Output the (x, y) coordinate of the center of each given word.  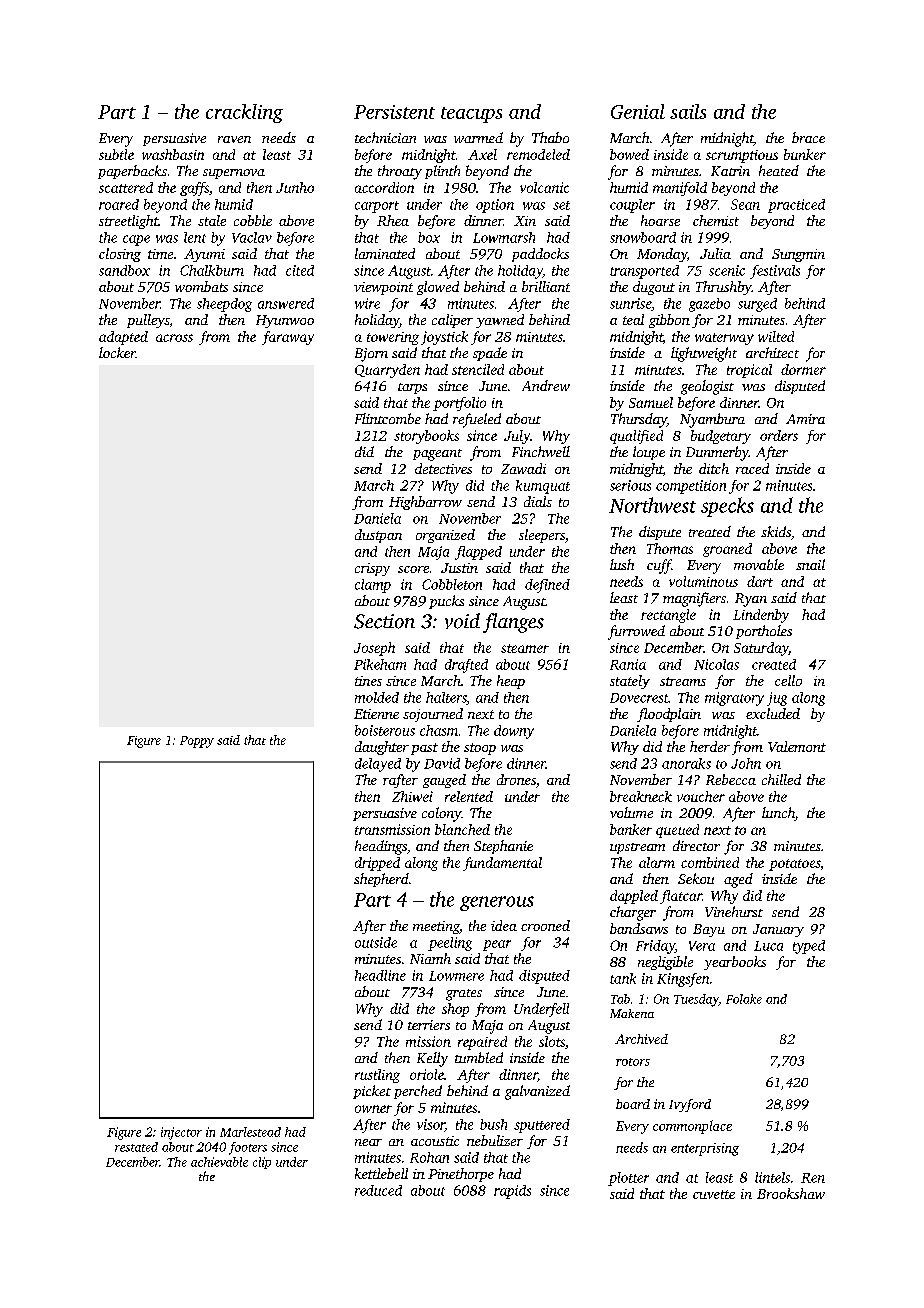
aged (738, 880)
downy (514, 732)
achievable (219, 1162)
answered (286, 303)
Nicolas (716, 664)
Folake (744, 999)
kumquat (543, 487)
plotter (628, 1179)
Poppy (197, 742)
